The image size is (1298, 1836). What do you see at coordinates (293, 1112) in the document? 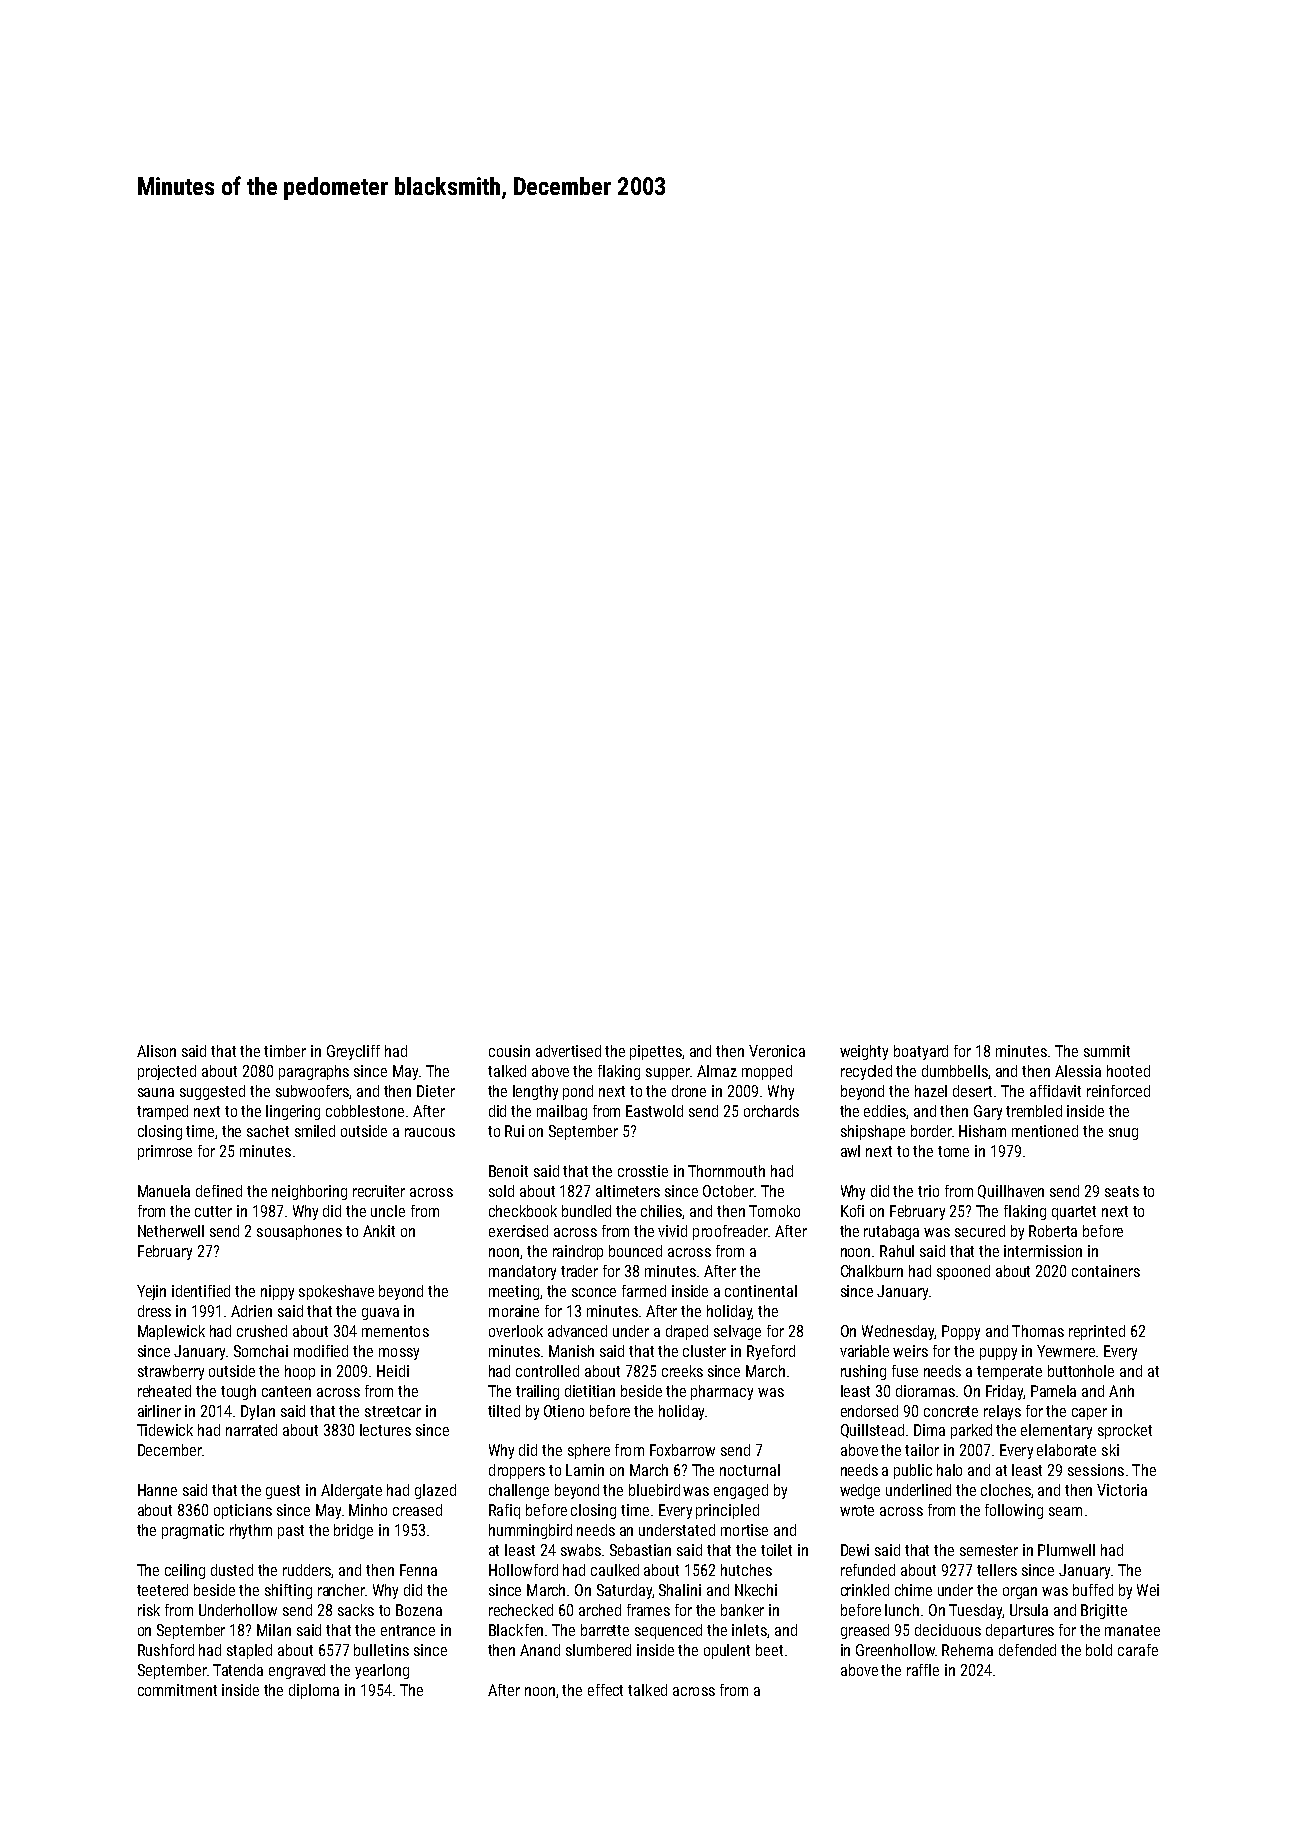
I see `lingering` at bounding box center [293, 1112].
